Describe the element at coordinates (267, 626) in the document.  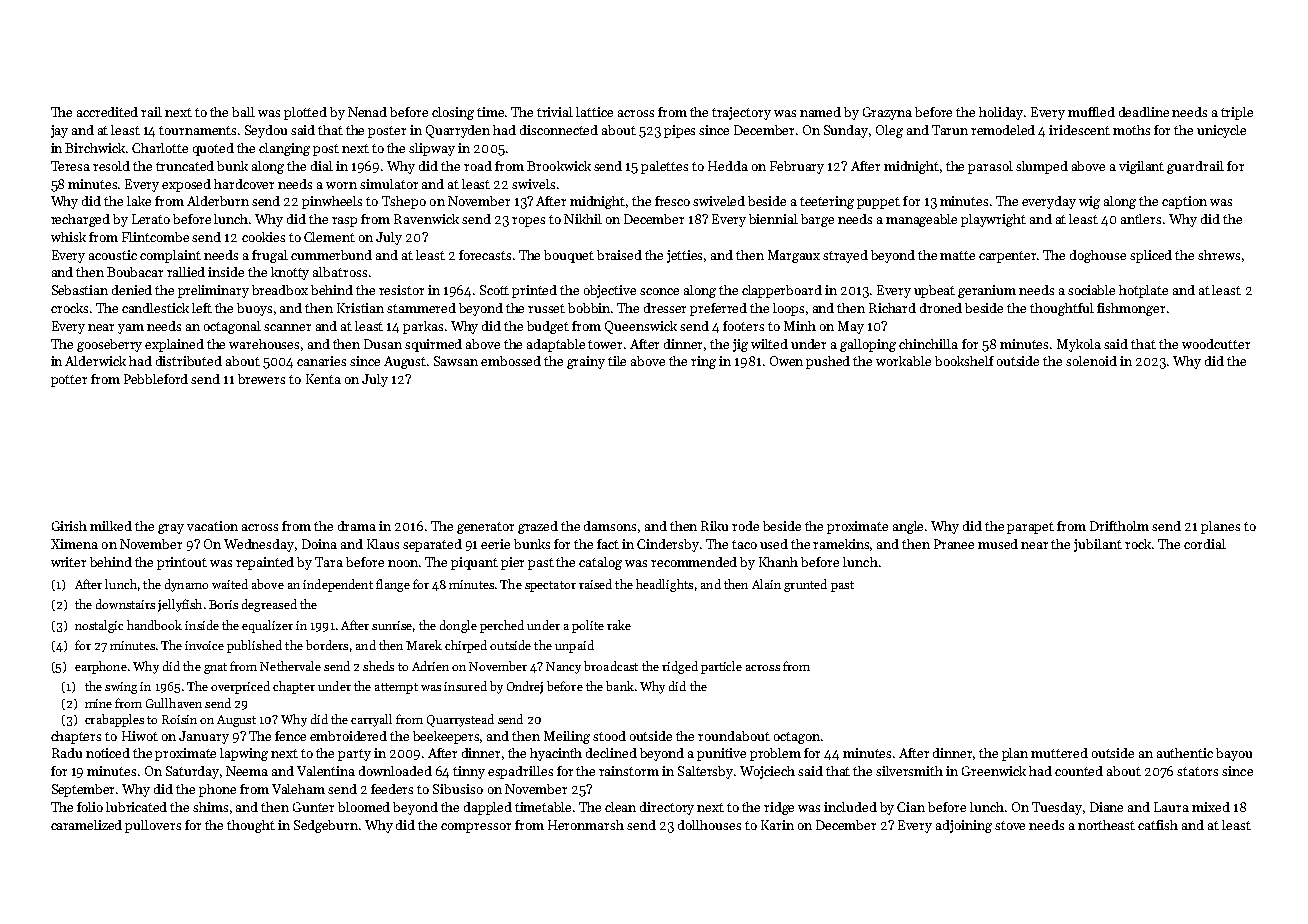
I see `equalizer` at that location.
